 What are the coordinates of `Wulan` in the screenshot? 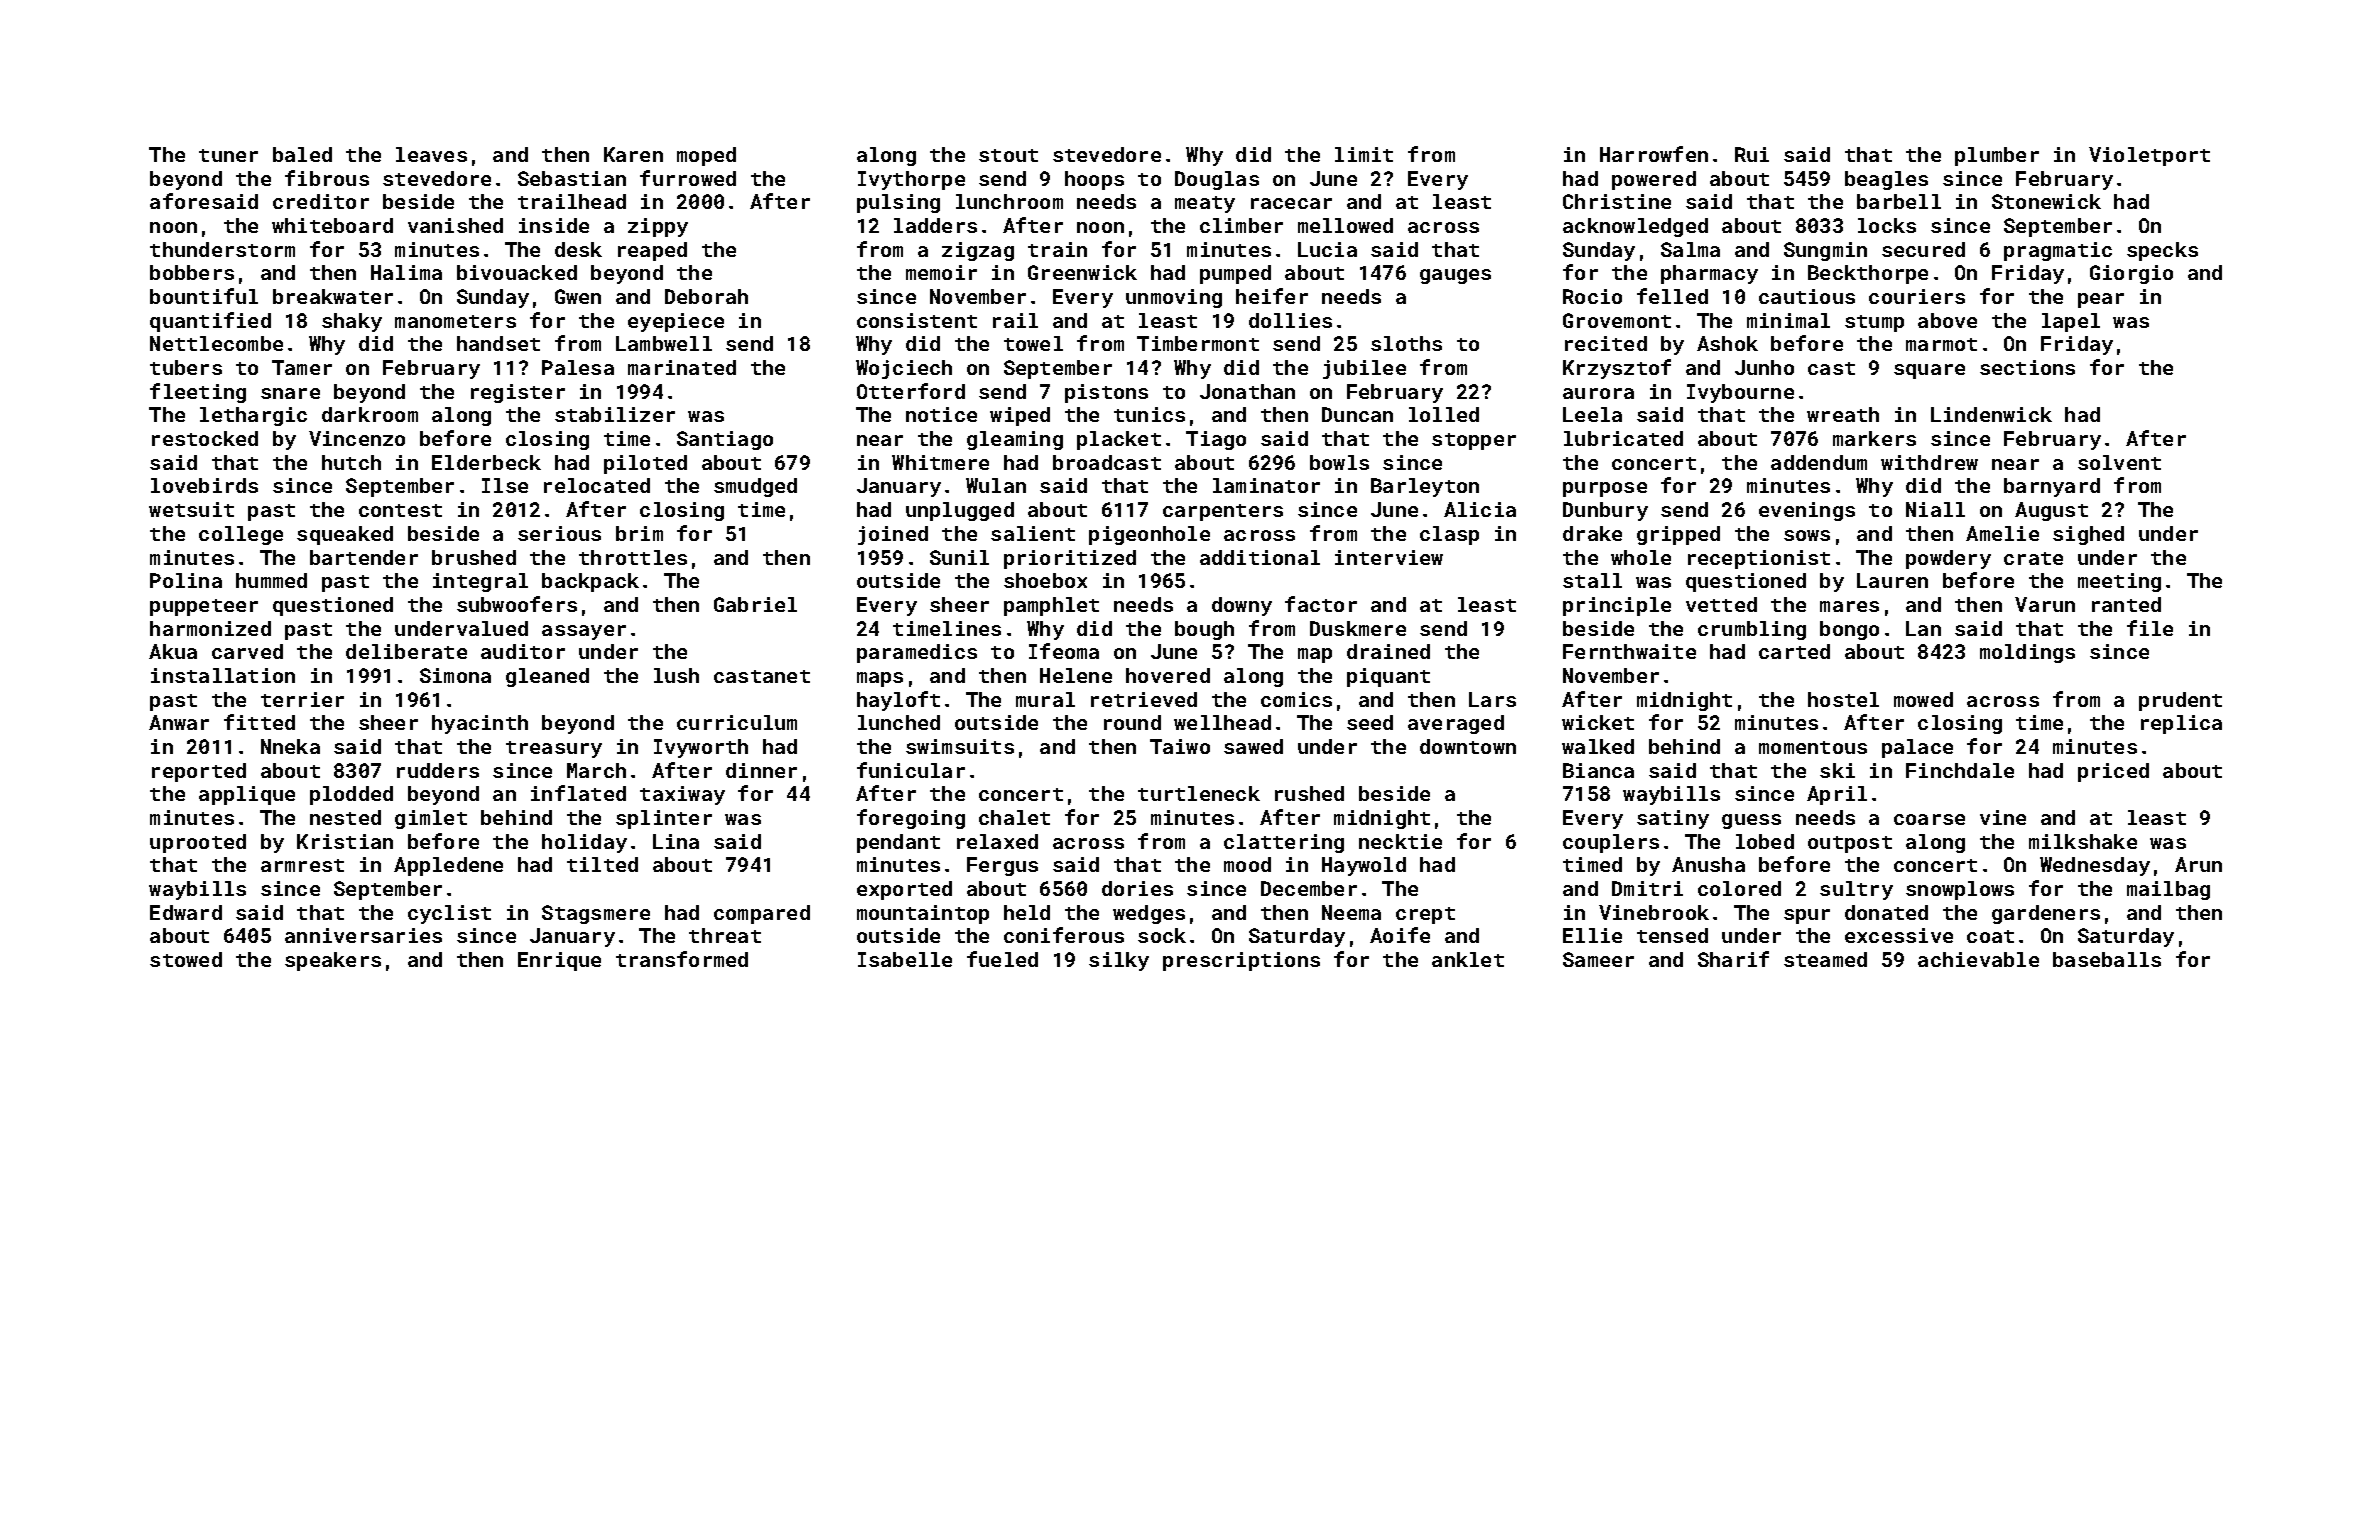 It's located at (996, 485).
